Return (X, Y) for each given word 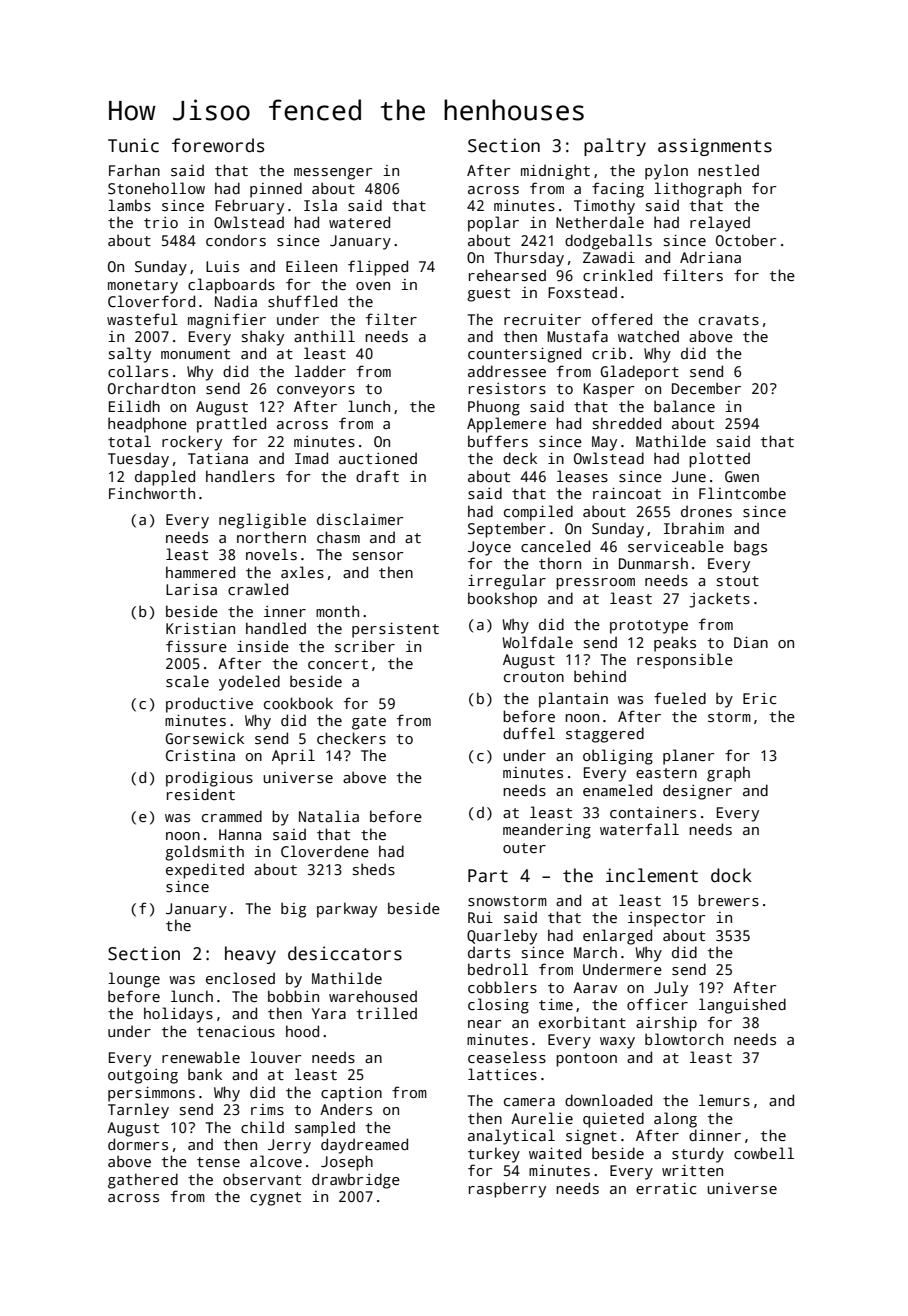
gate (369, 723)
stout (738, 581)
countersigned (524, 355)
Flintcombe (742, 493)
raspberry (507, 1190)
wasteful (142, 319)
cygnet (275, 1199)
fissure (196, 646)
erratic (666, 1188)
